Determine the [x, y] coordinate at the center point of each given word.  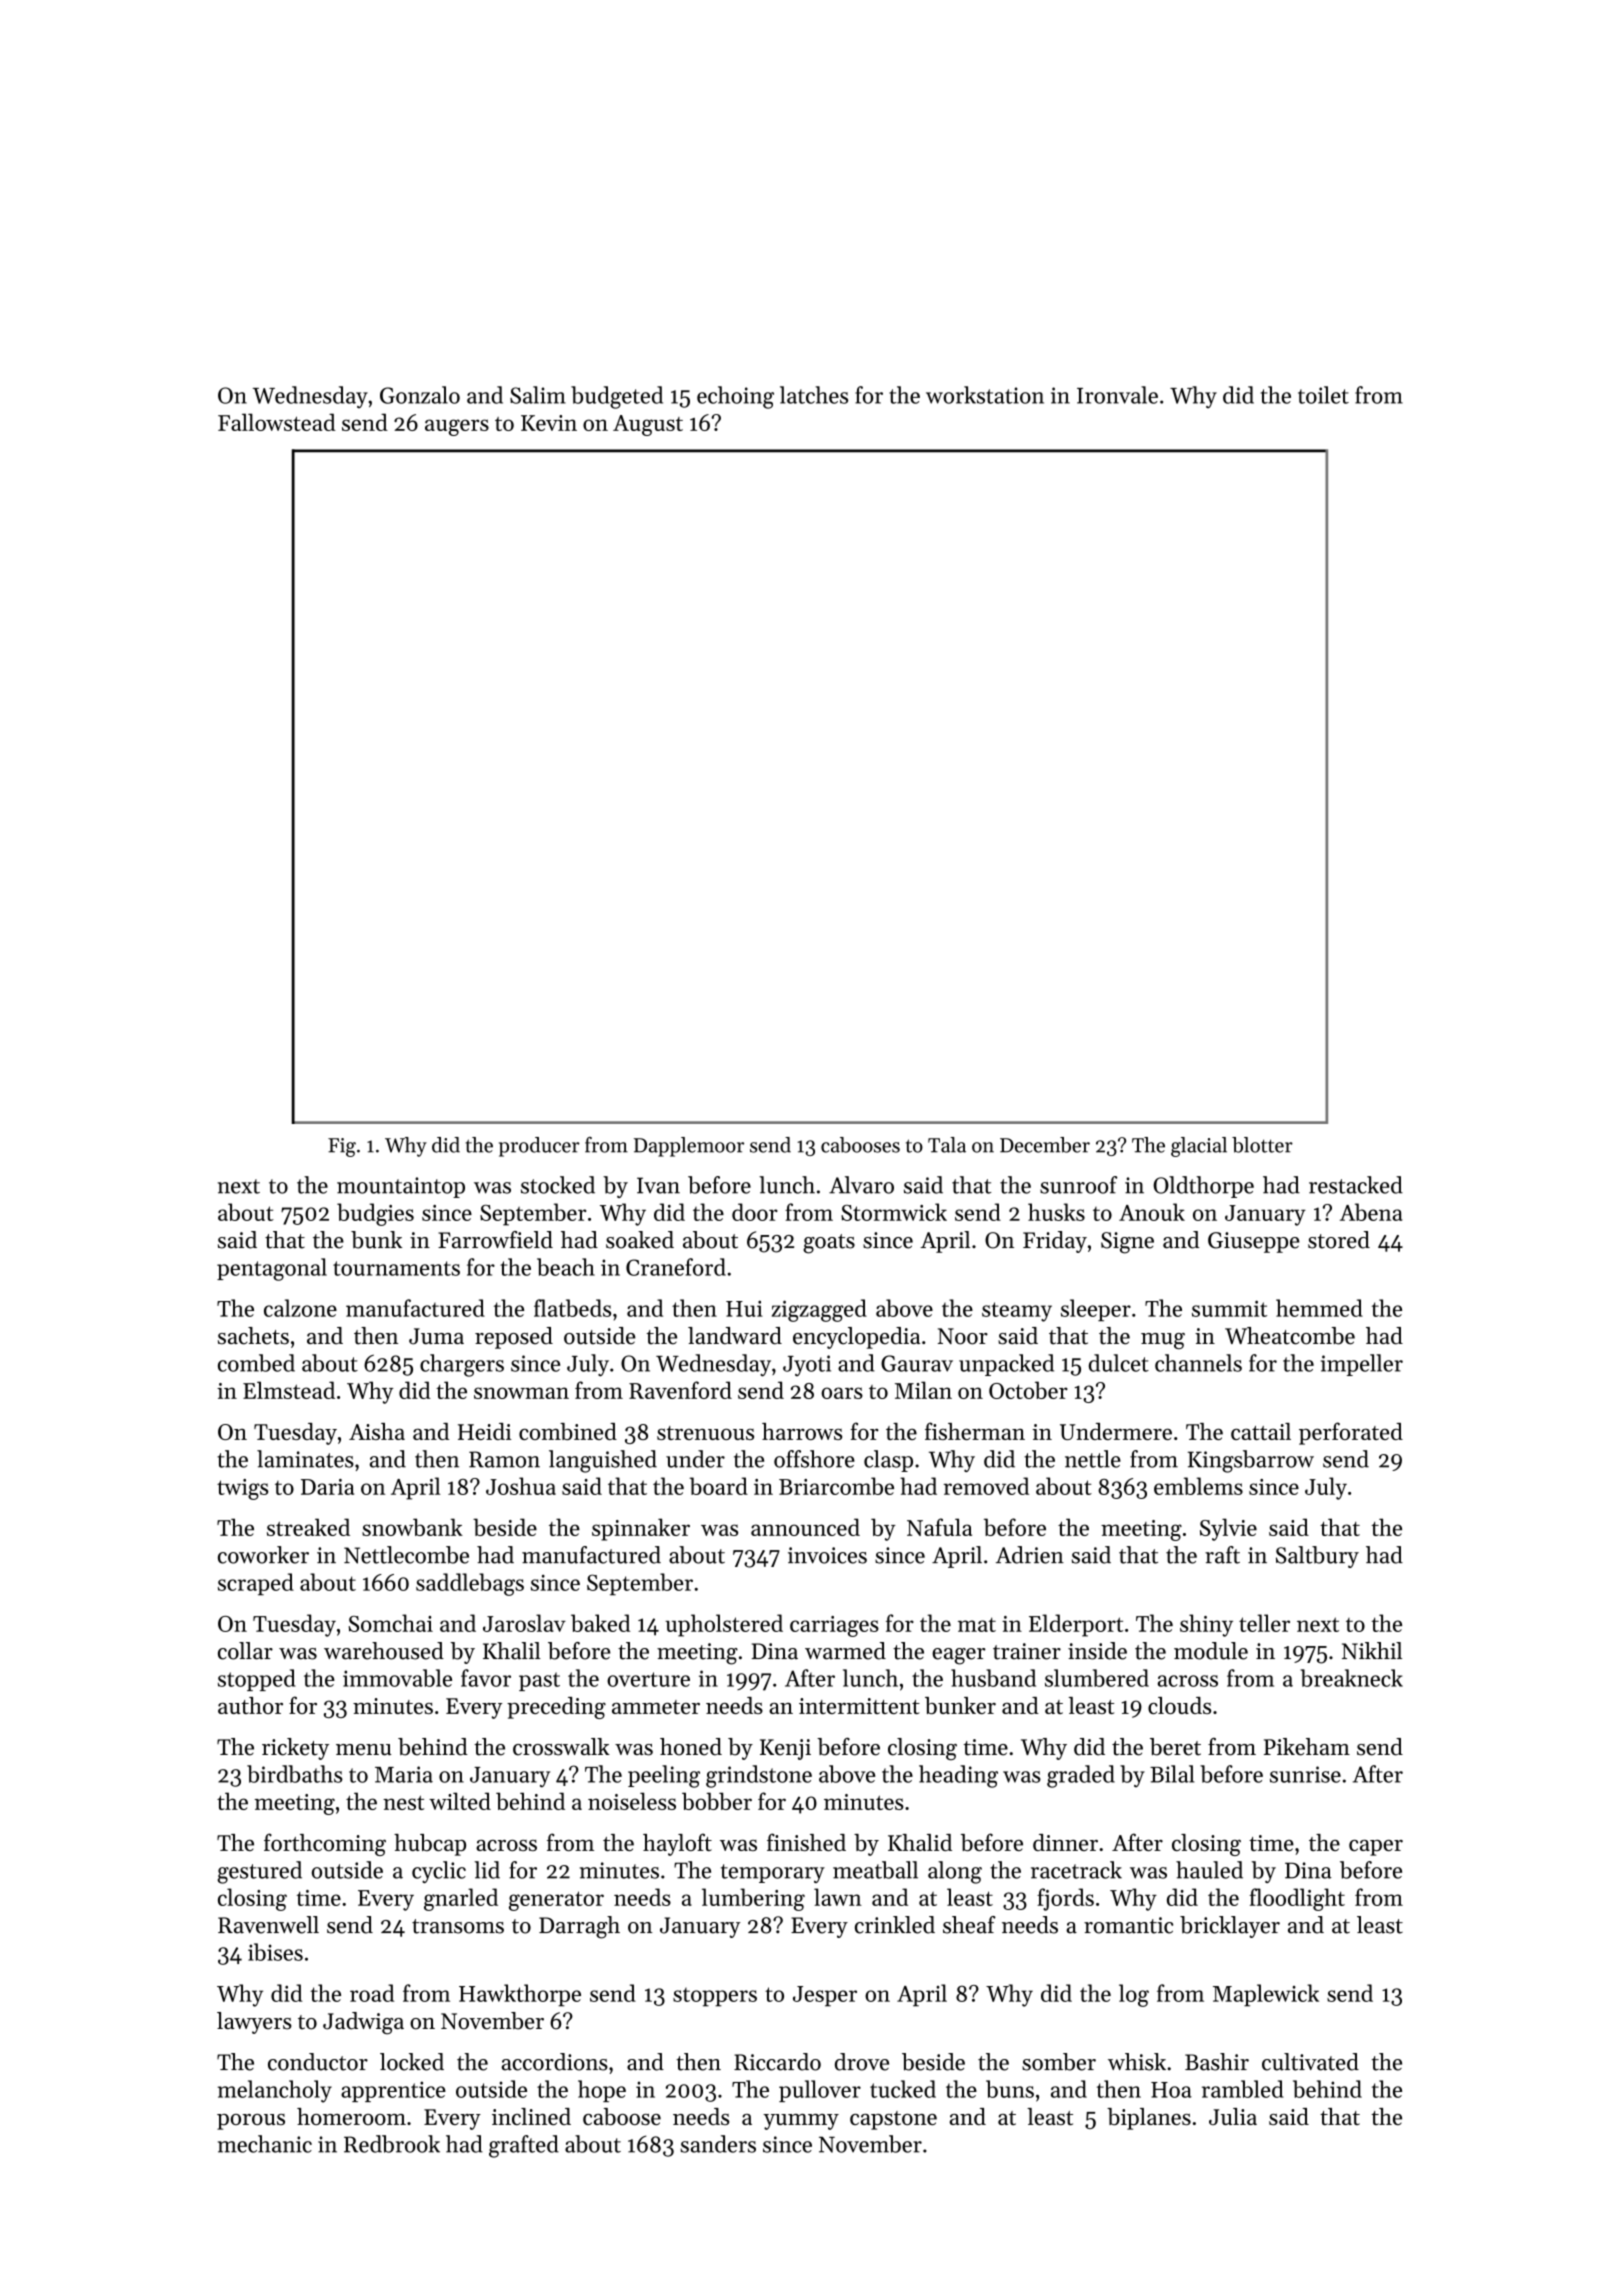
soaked [640, 1240]
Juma [436, 1336]
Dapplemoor [689, 1147]
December [1045, 1145]
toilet [1323, 395]
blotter [1262, 1145]
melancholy [275, 2091]
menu [363, 1750]
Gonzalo [420, 395]
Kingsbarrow [1251, 1461]
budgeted [617, 397]
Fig [342, 1147]
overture [648, 1679]
